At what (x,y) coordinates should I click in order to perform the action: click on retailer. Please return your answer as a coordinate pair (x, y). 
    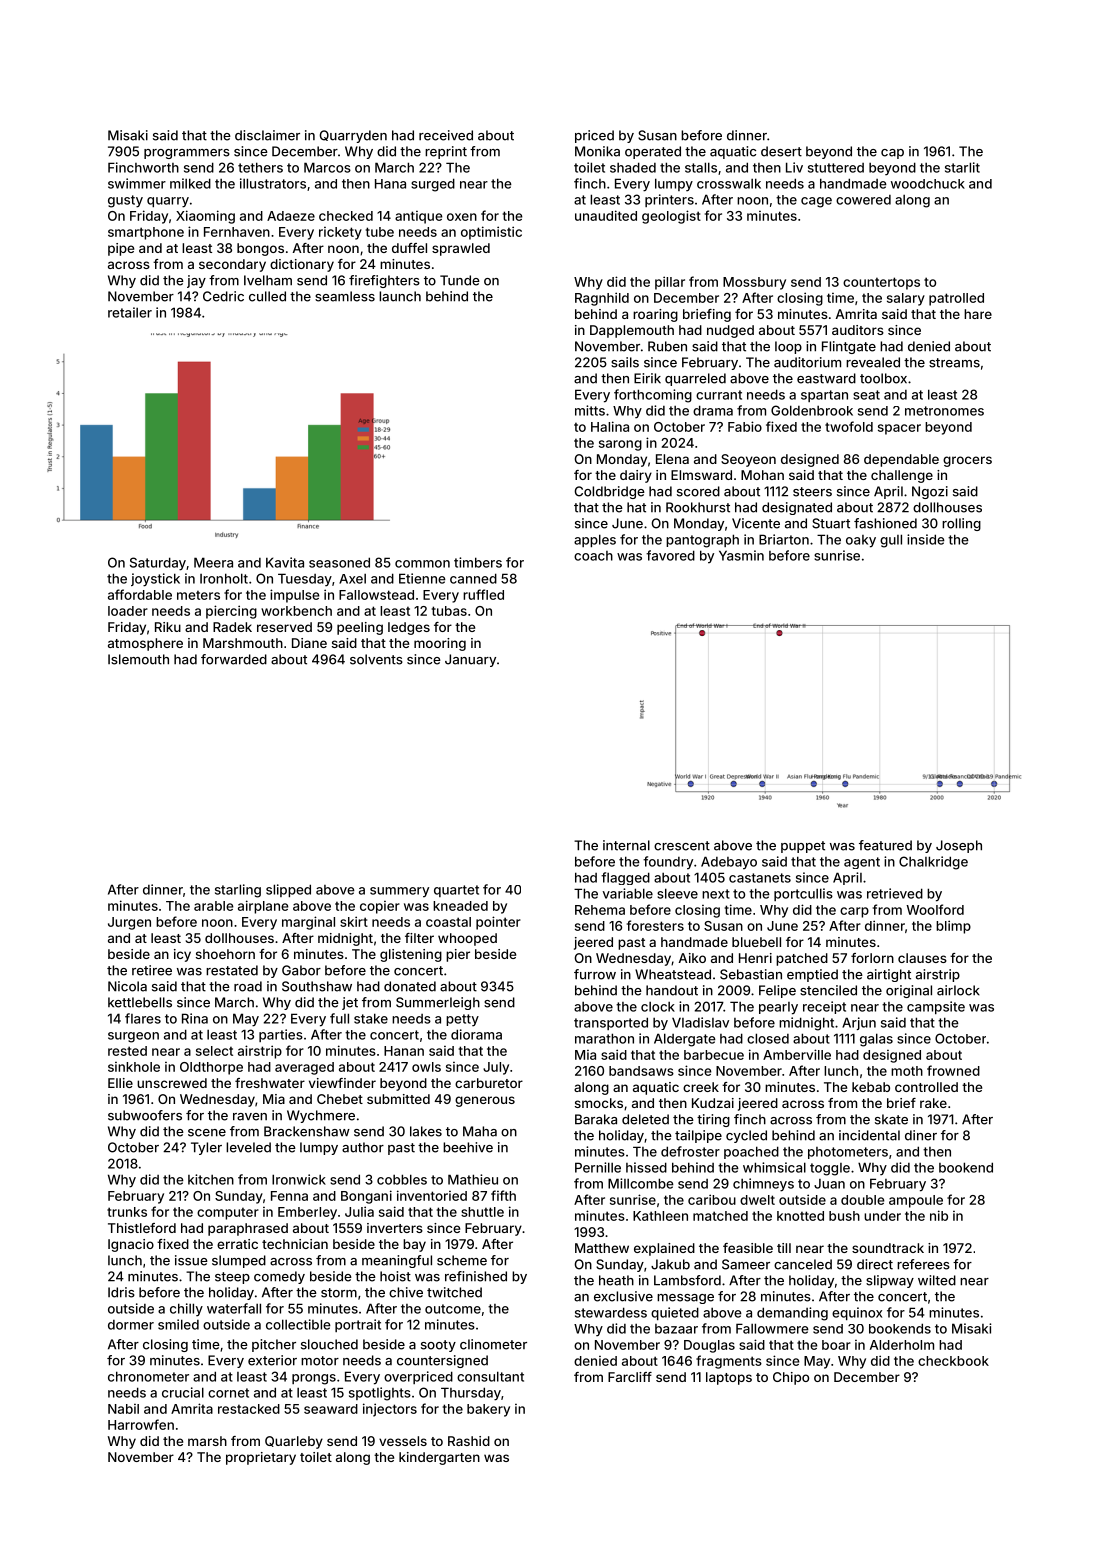
    Looking at the image, I should click on (130, 312).
